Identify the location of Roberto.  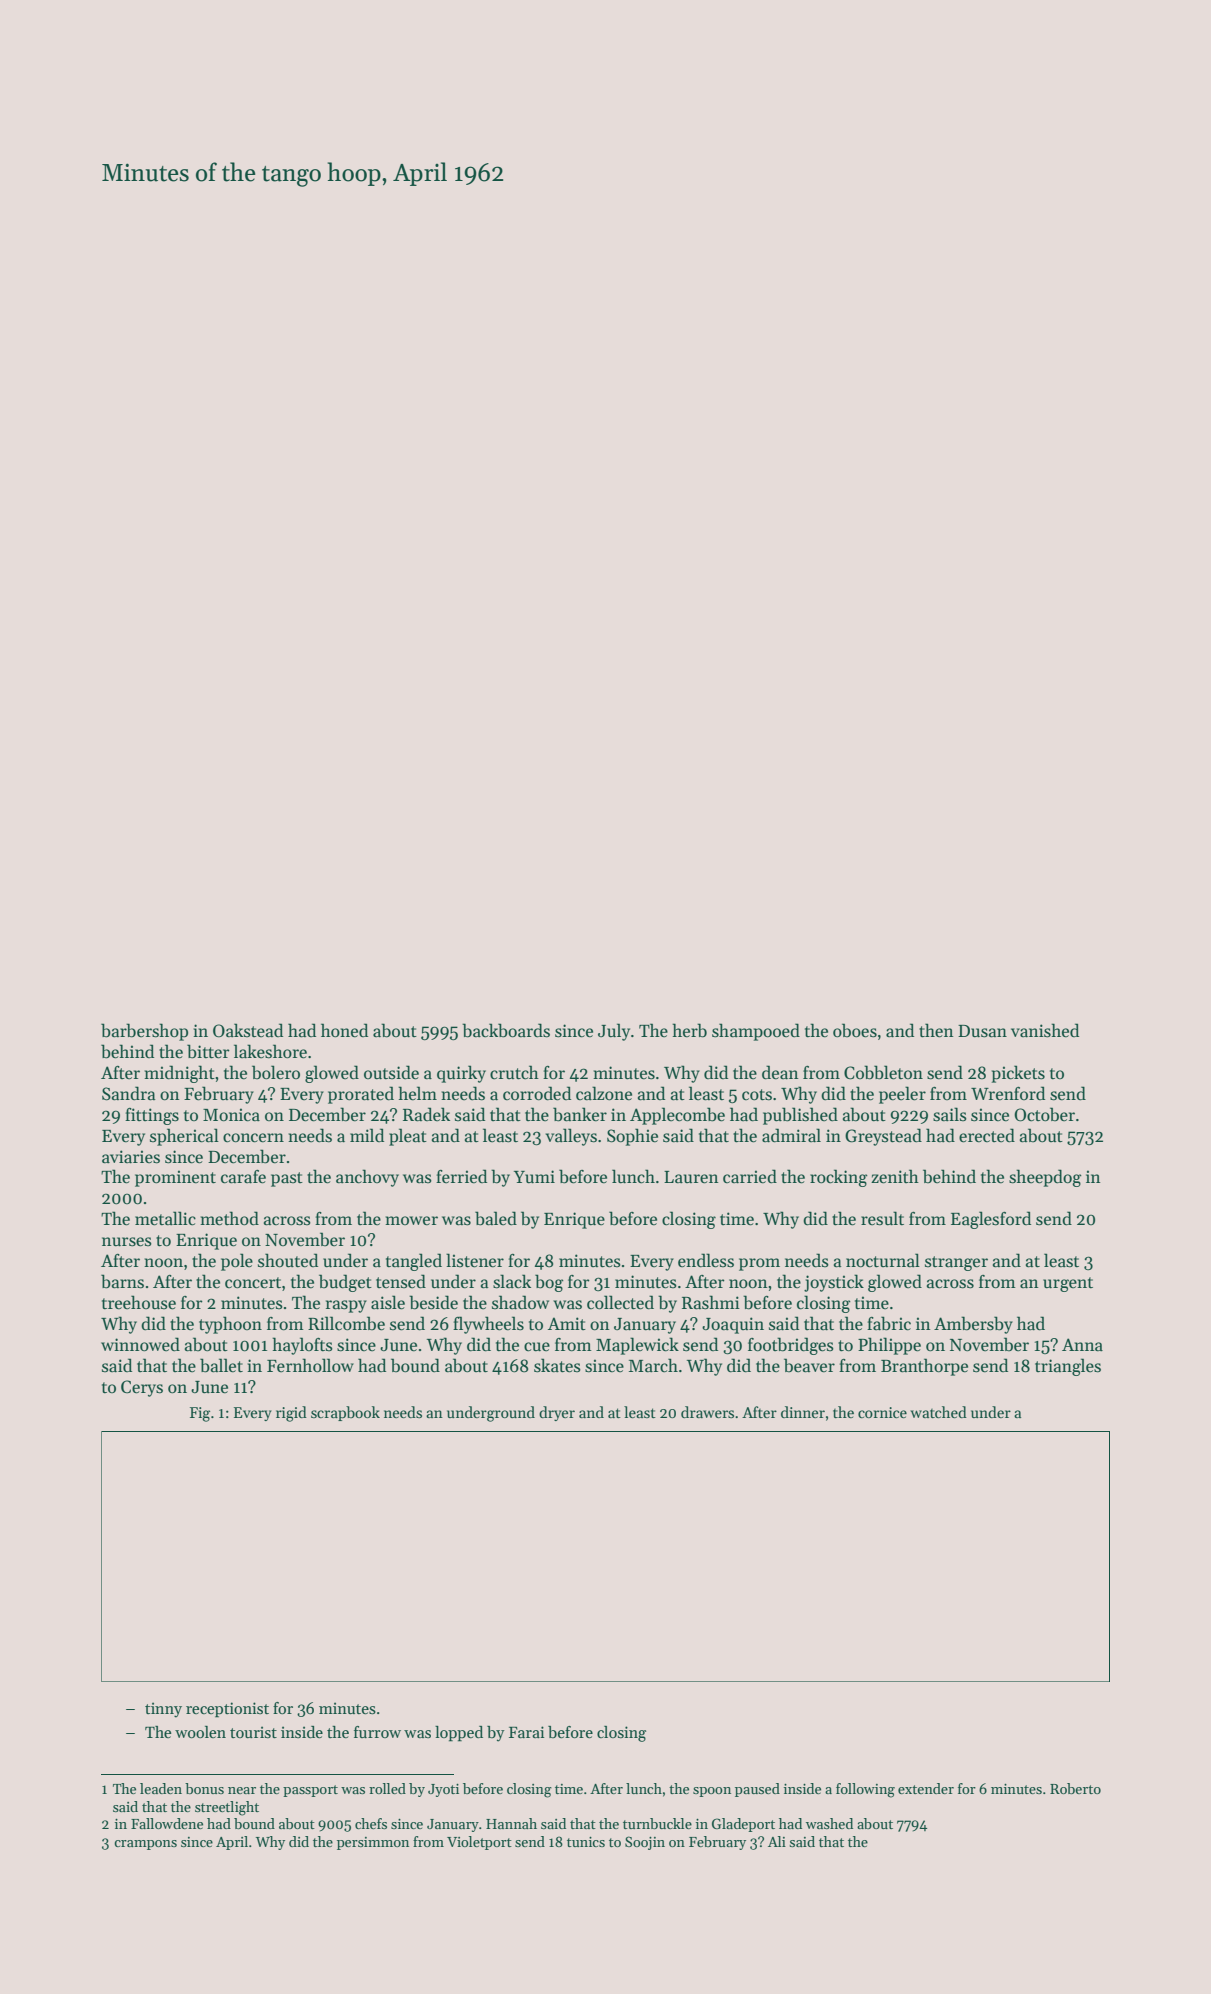
(1075, 1788).
